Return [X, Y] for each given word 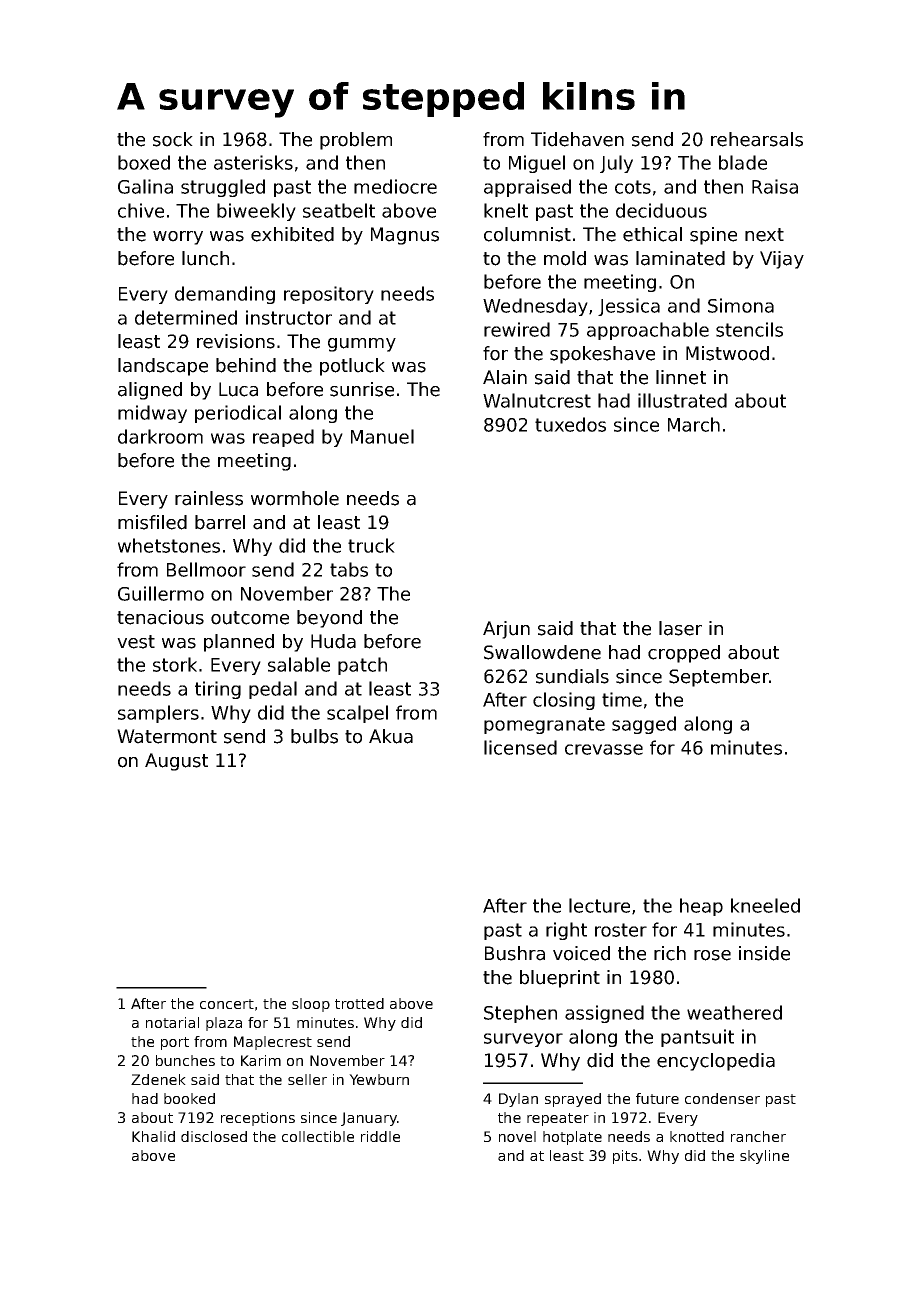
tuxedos [570, 424]
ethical [652, 234]
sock [173, 139]
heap [701, 907]
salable [299, 664]
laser [680, 628]
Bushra [515, 953]
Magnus [405, 236]
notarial [172, 1022]
